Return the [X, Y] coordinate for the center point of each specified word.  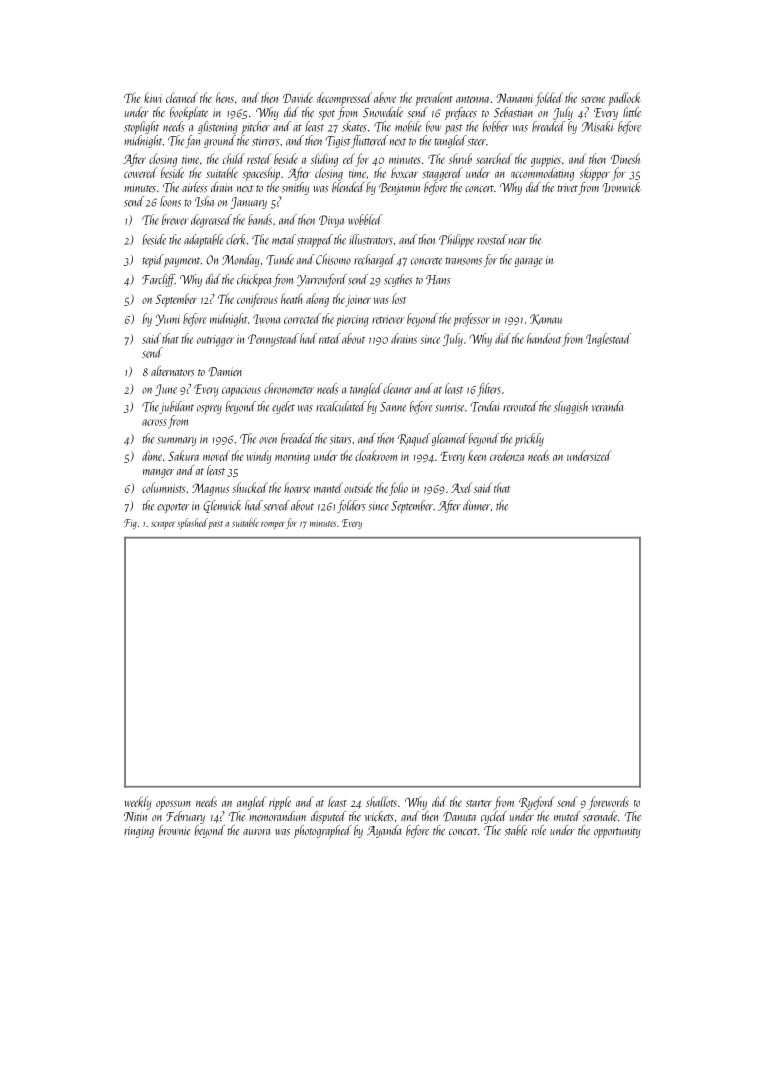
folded [549, 99]
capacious [241, 391]
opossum [173, 805]
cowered [140, 172]
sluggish [571, 407]
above [385, 97]
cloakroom [376, 455]
